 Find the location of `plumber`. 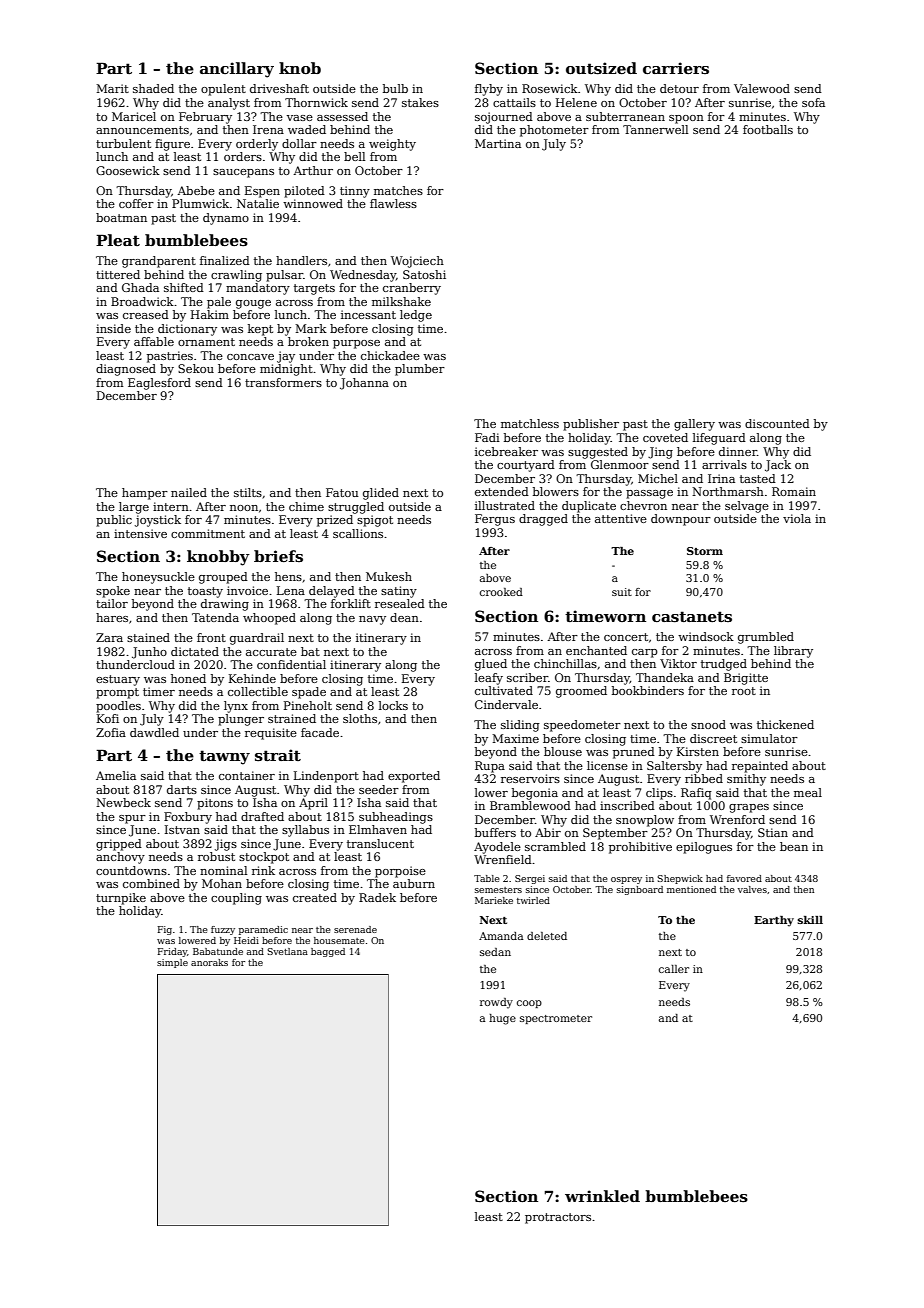

plumber is located at coordinates (420, 370).
